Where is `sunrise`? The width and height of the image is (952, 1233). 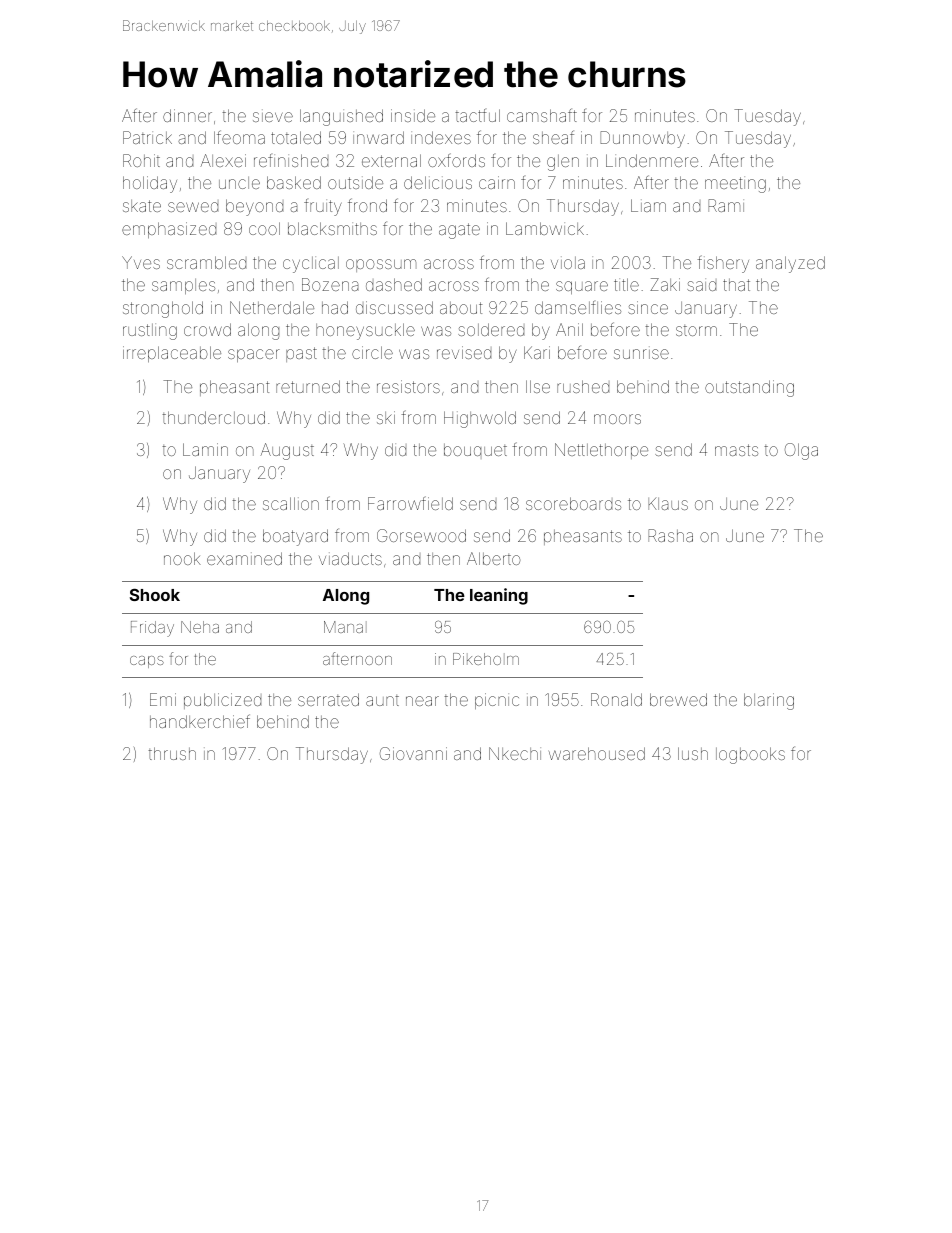 sunrise is located at coordinates (641, 354).
